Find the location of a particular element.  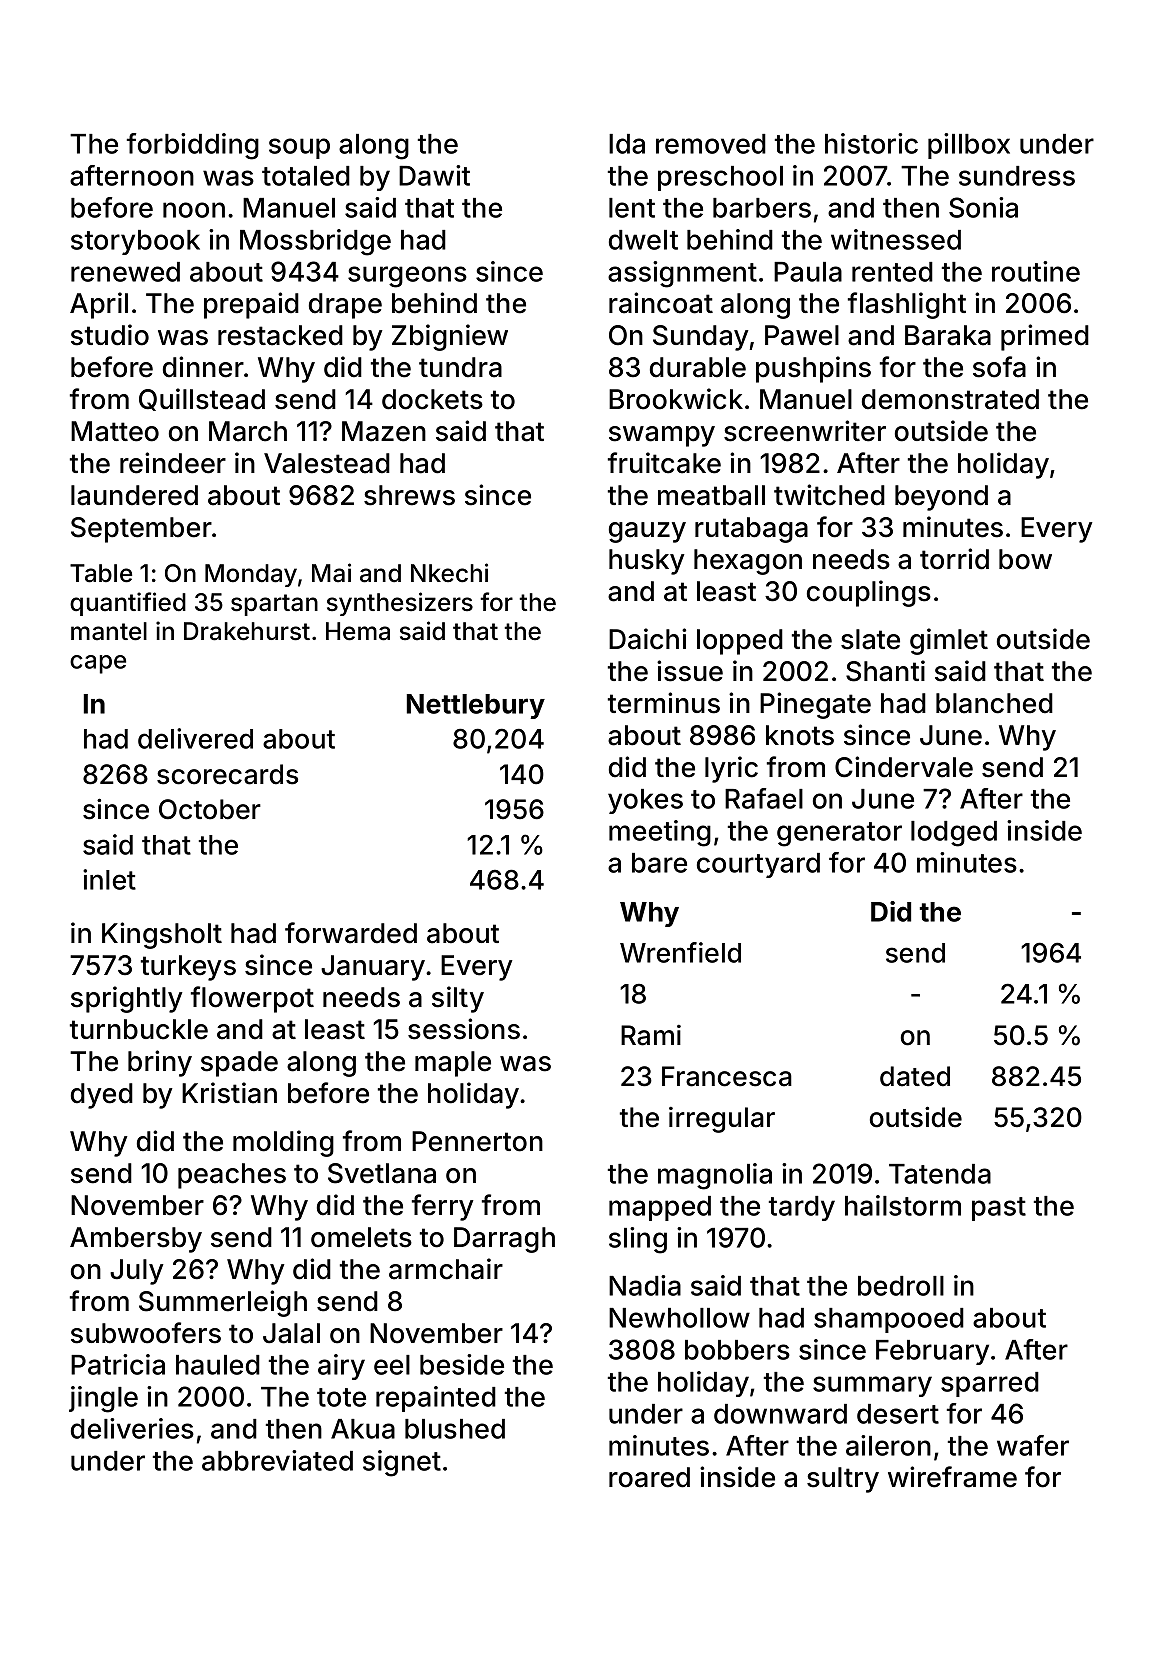

twitched is located at coordinates (829, 495).
